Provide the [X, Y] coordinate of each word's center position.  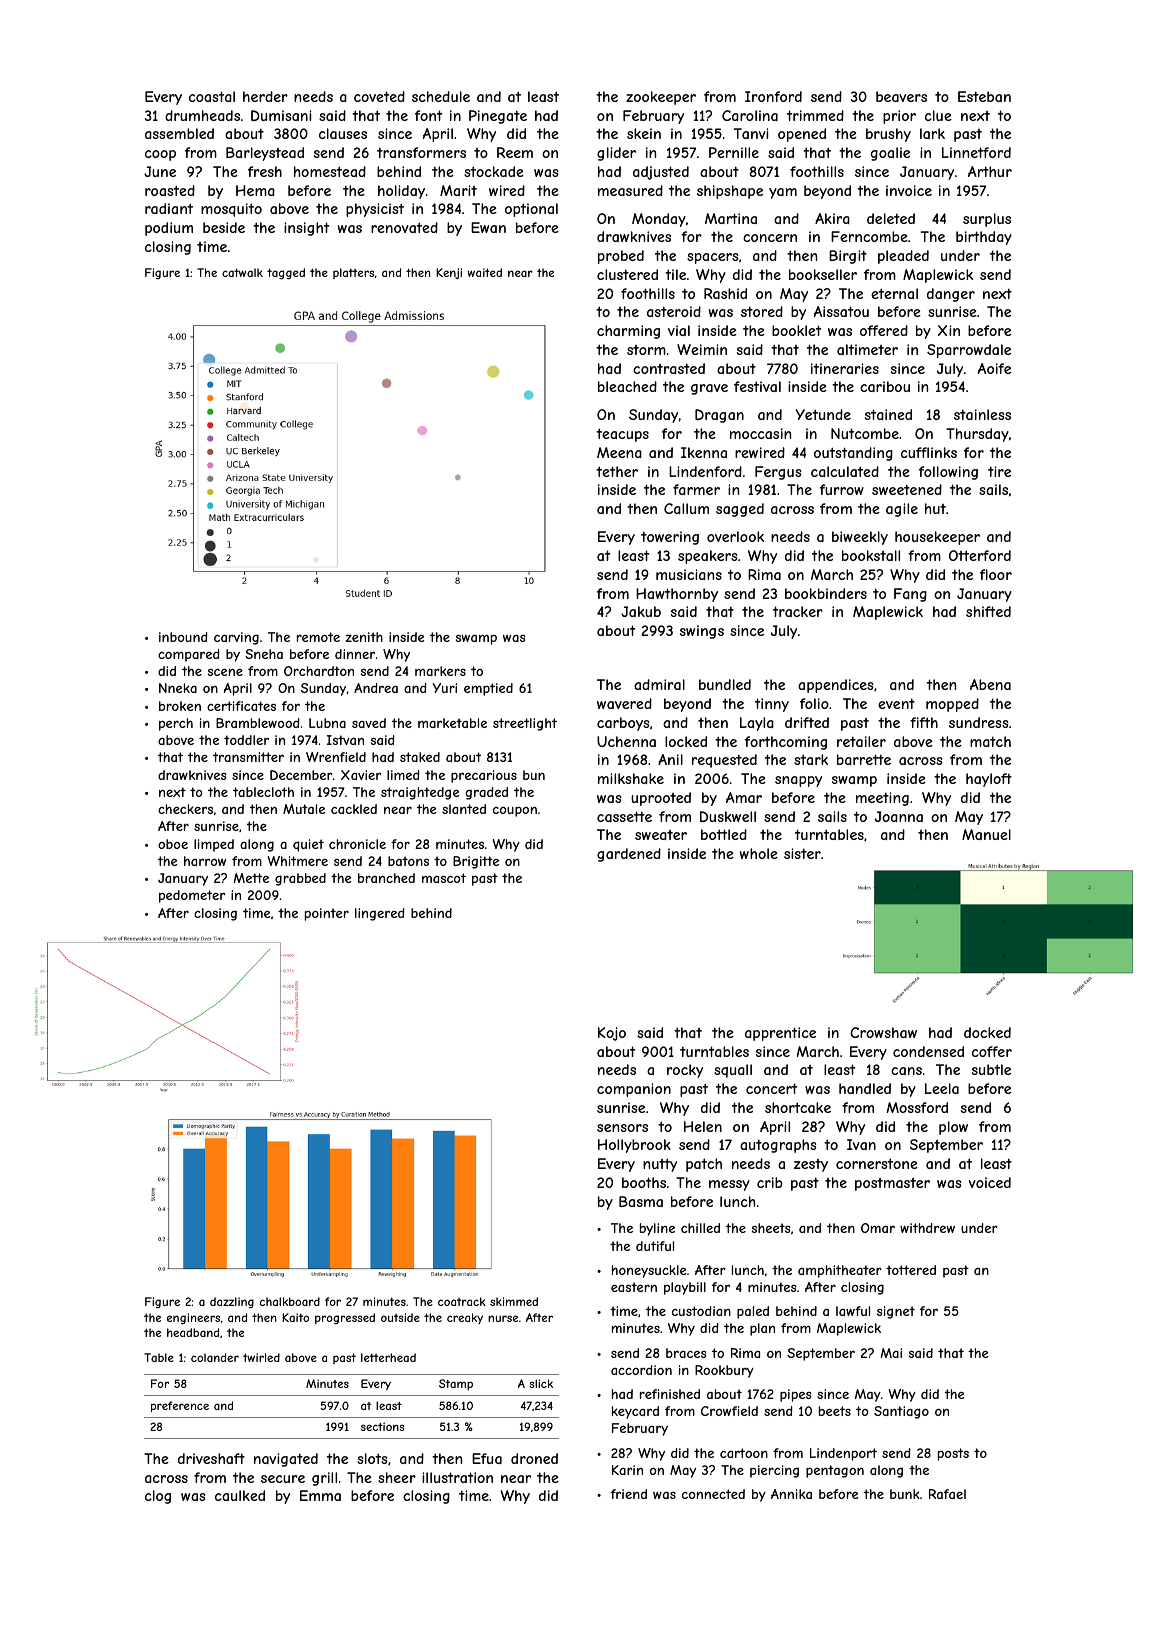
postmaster [892, 1184]
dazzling [232, 1302]
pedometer [192, 896]
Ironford [773, 96]
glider [616, 154]
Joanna [899, 816]
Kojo [612, 1034]
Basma [641, 1201]
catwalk [242, 272]
